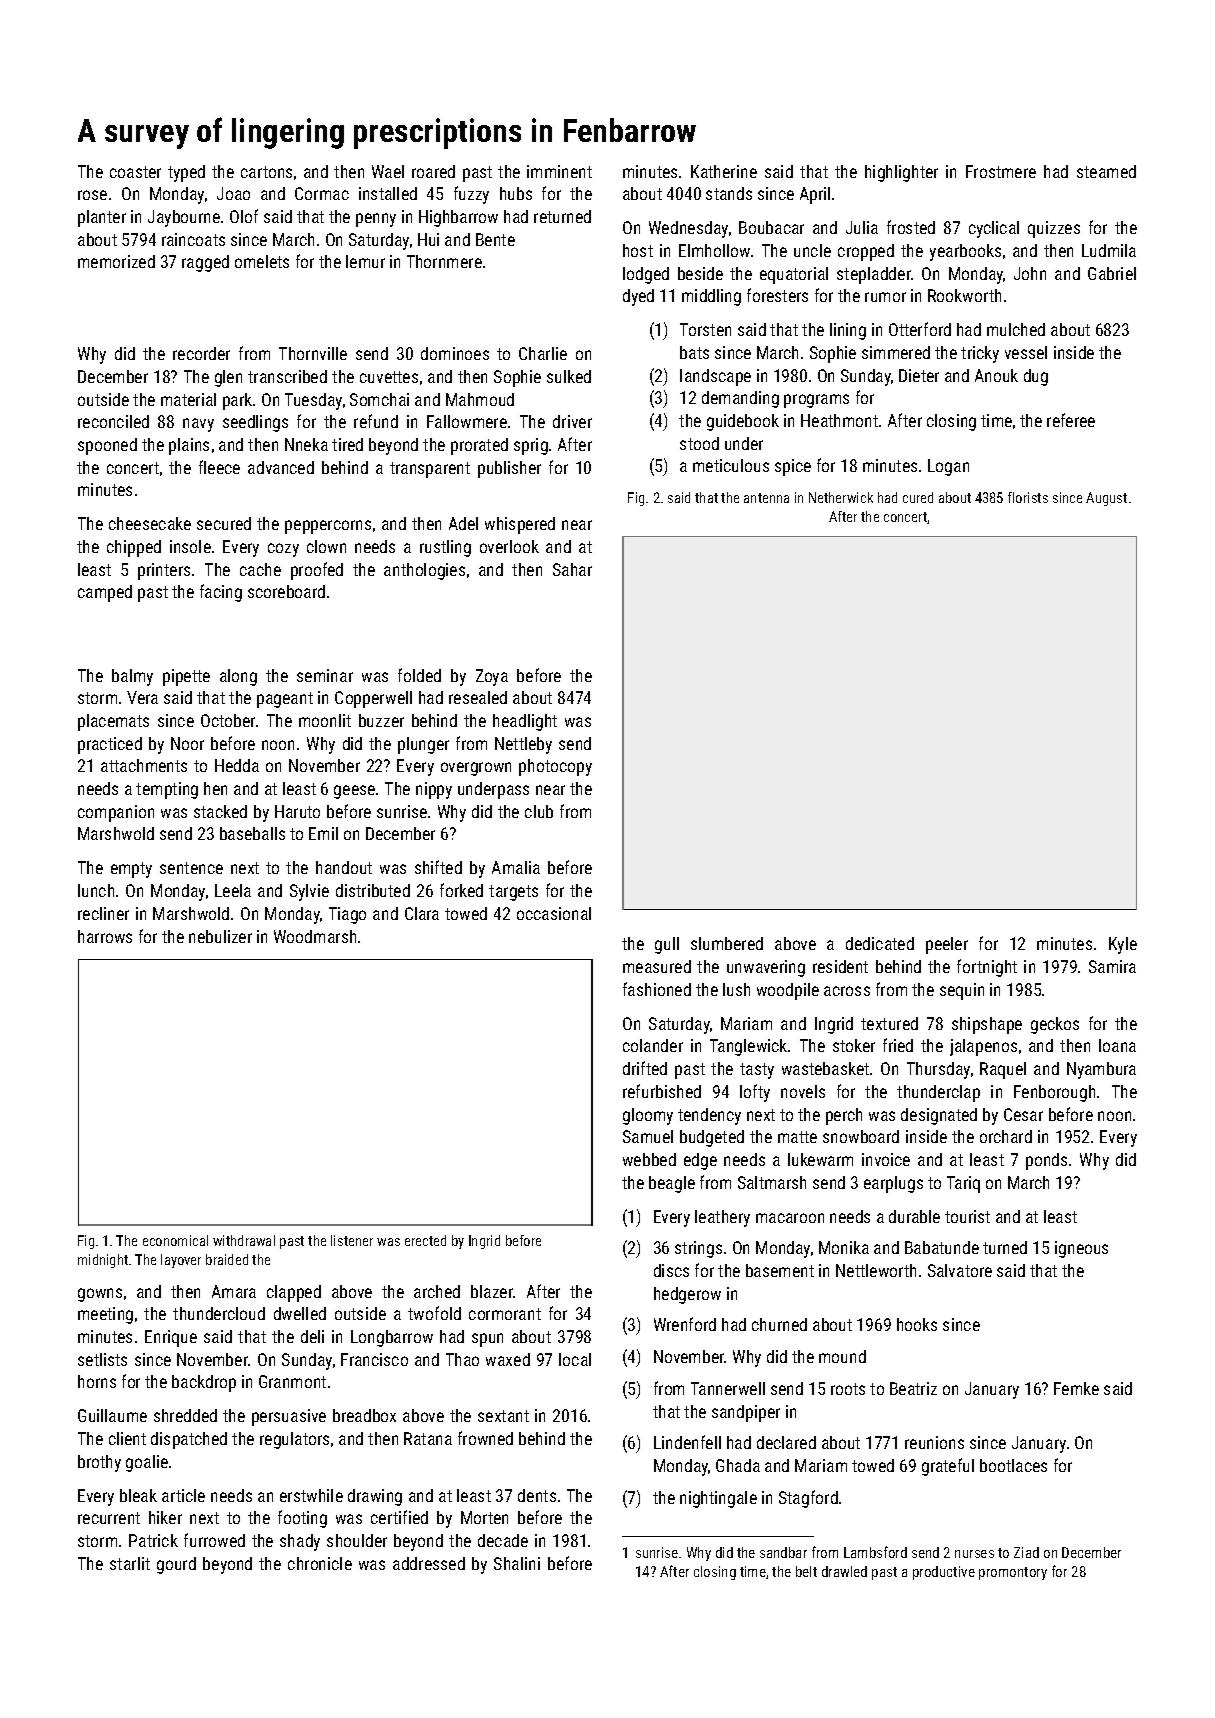  I want to click on midnight, so click(103, 1261).
